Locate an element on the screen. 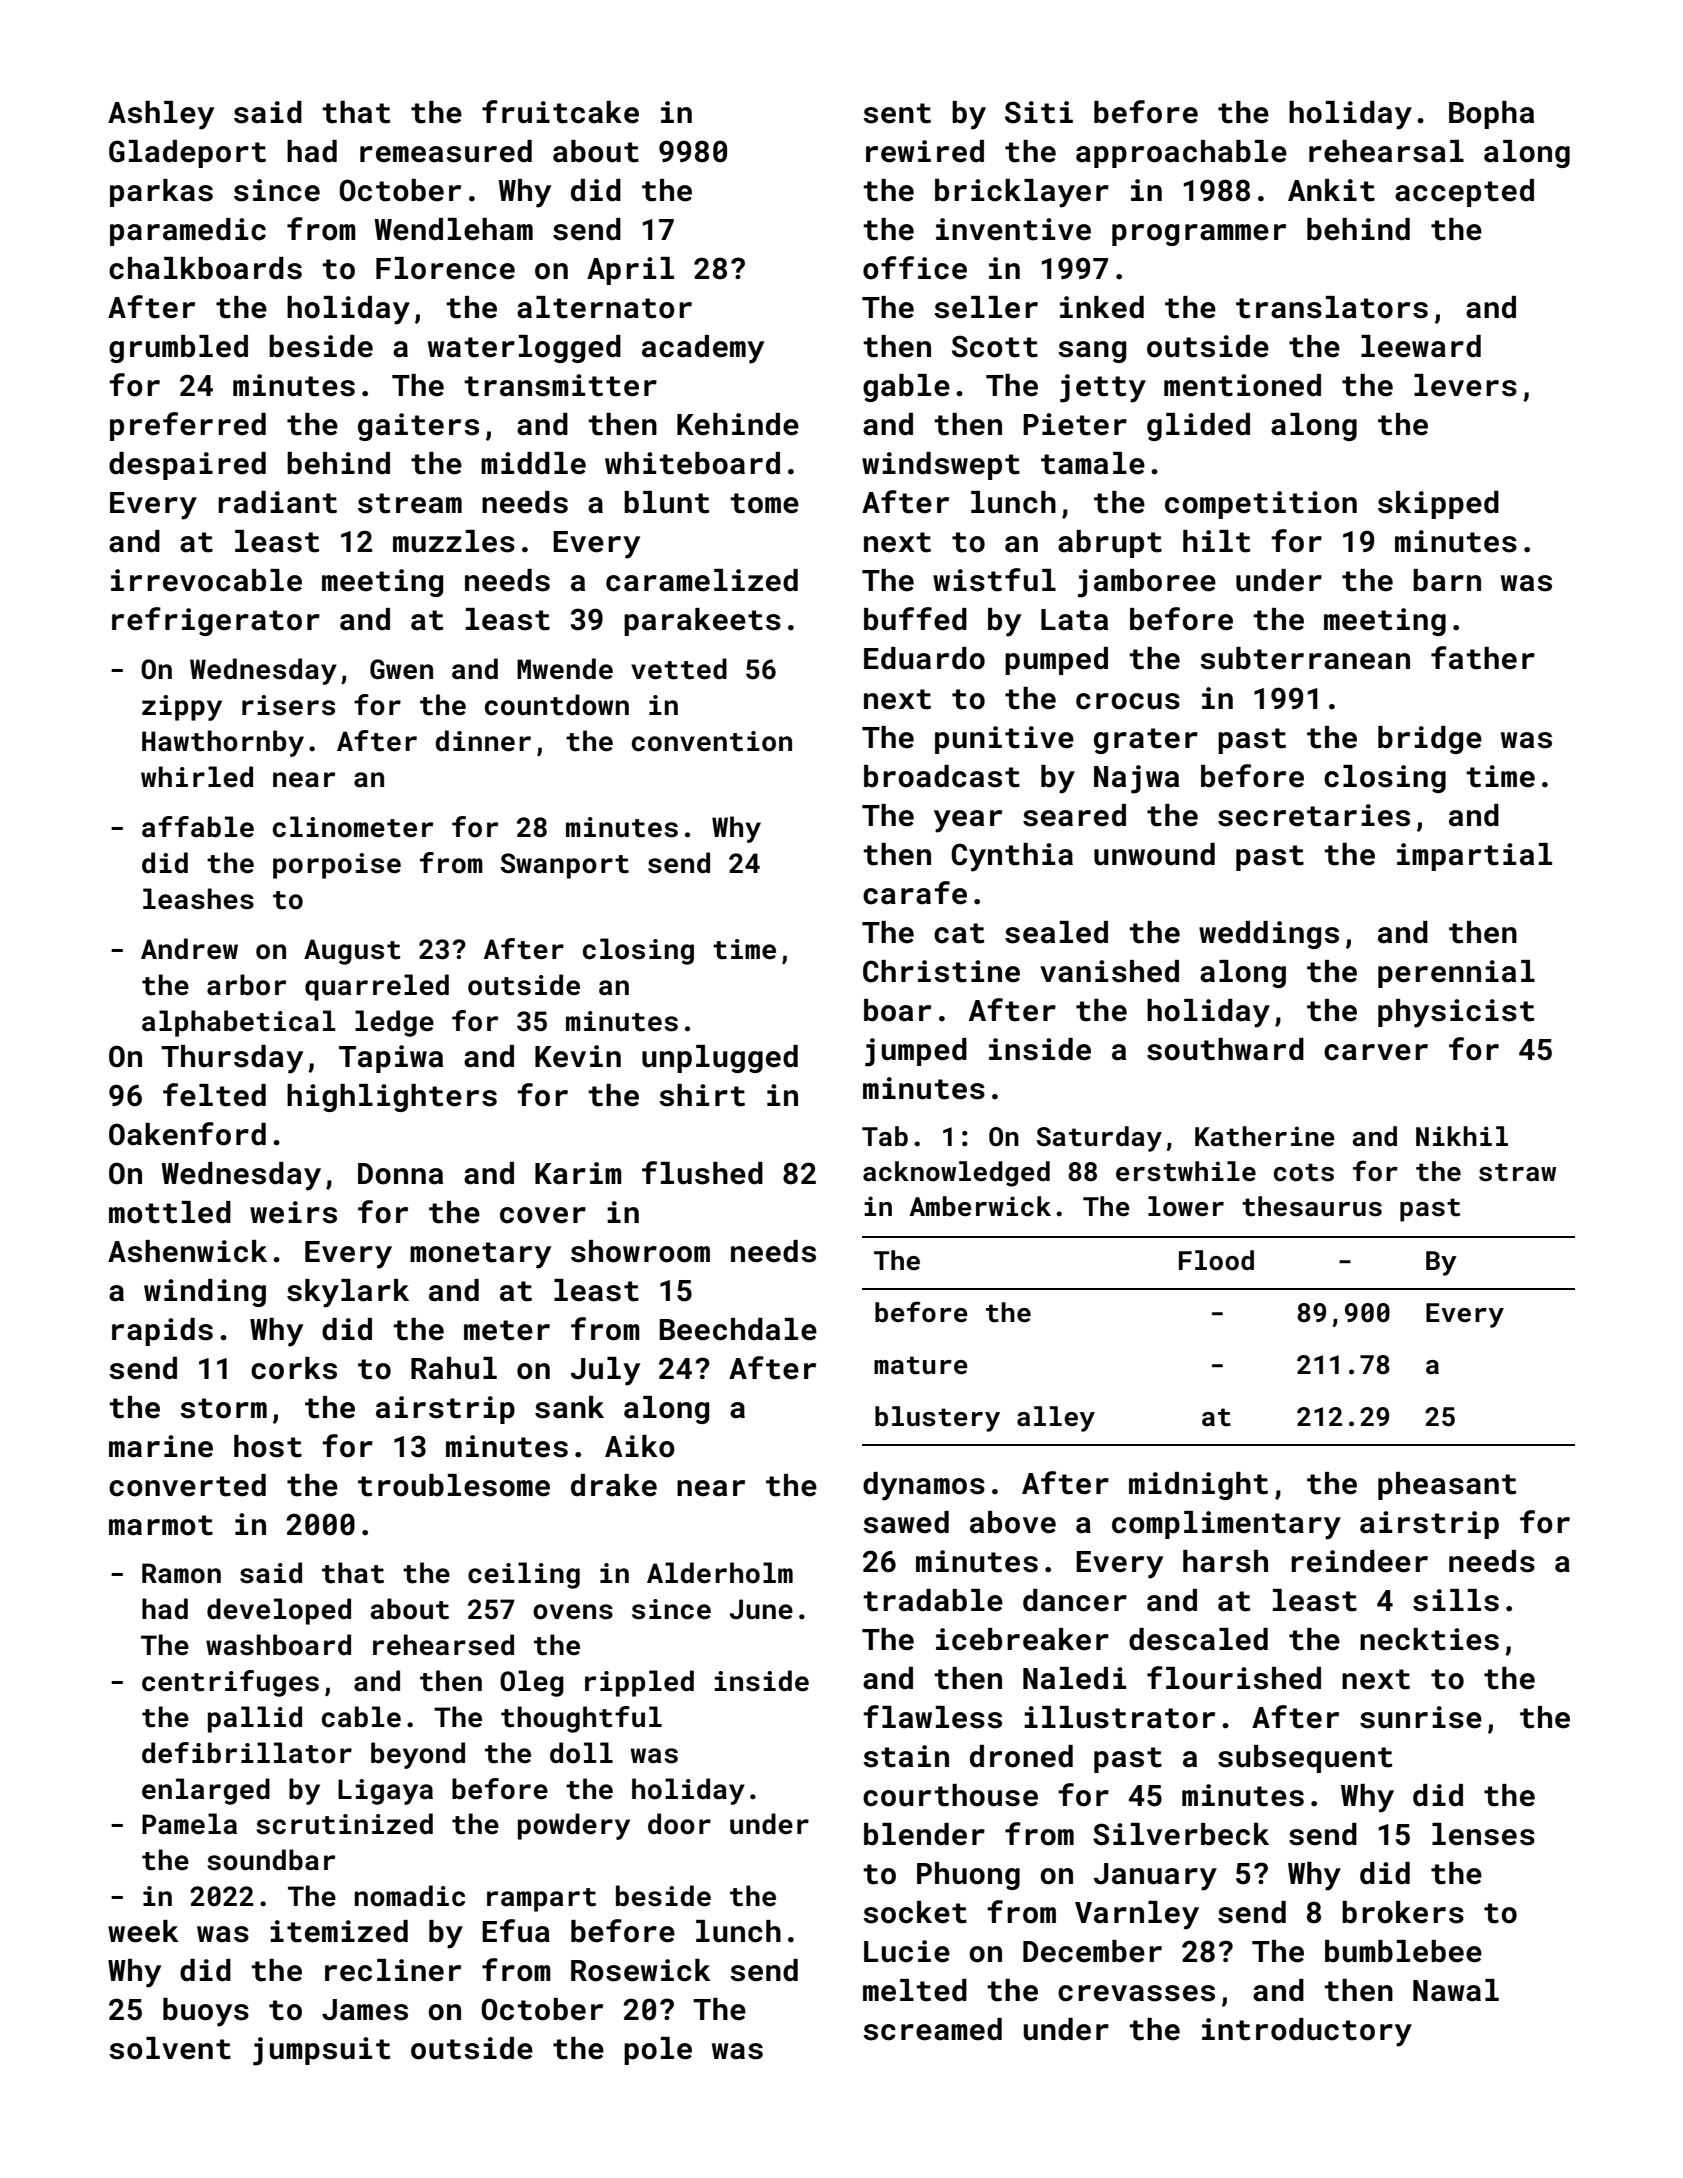 Image resolution: width=1683 pixels, height=2178 pixels. June is located at coordinates (761, 1609).
